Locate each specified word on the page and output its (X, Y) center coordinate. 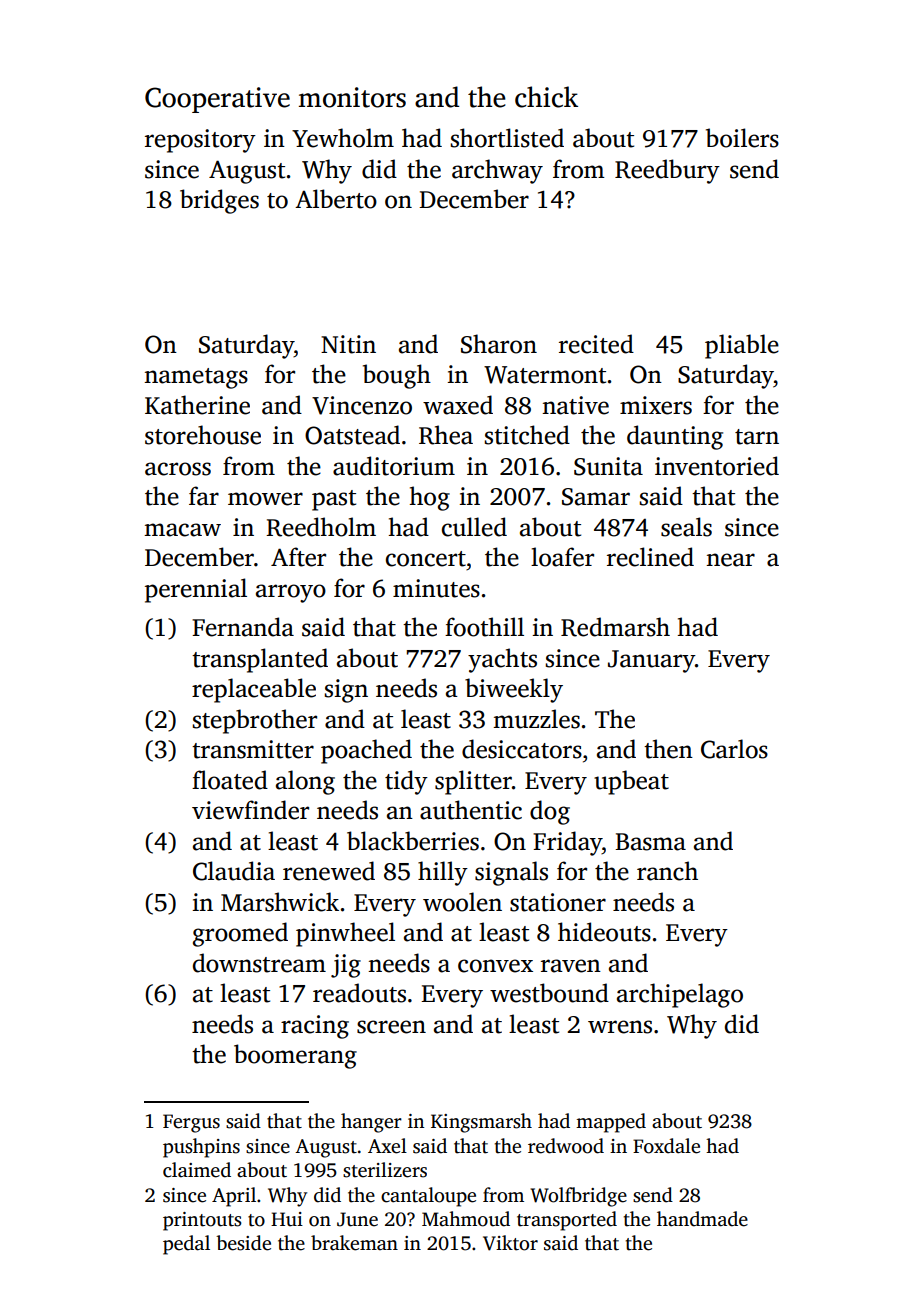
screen (391, 1027)
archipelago (680, 995)
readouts (359, 993)
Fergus (191, 1123)
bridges (219, 201)
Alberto (336, 199)
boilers (742, 138)
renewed (329, 871)
